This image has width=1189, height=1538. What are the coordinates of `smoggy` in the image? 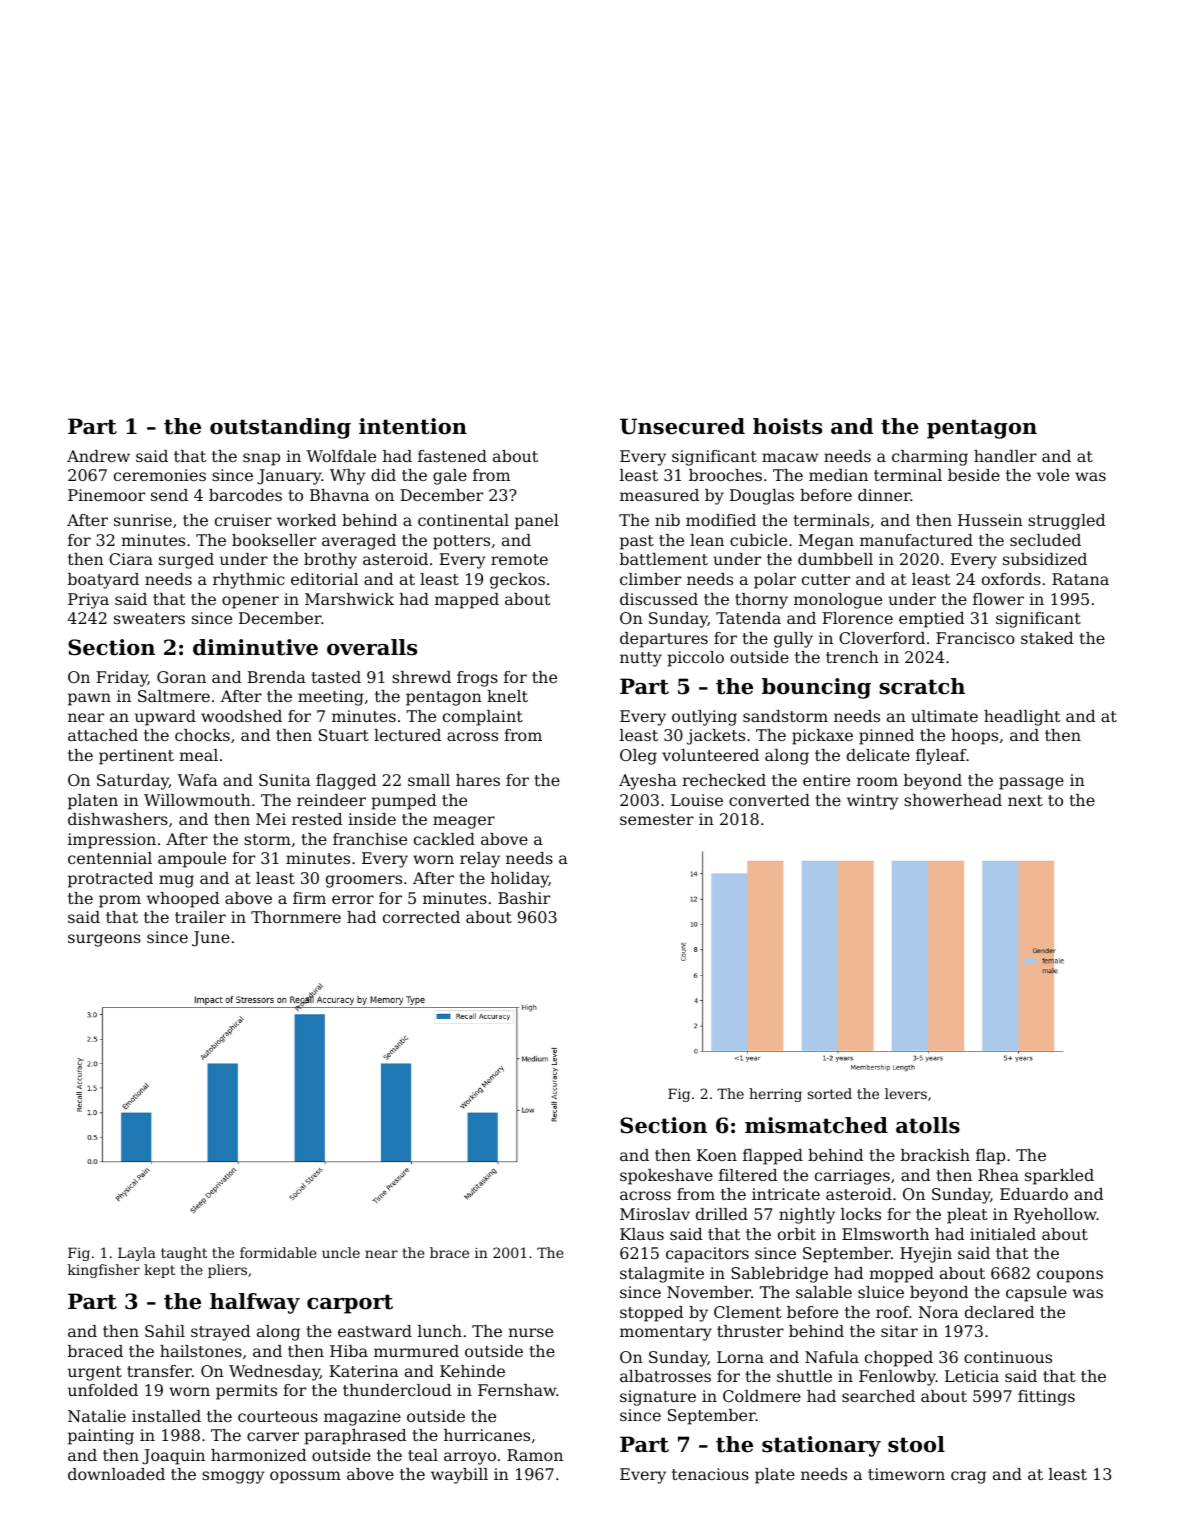 It's located at (233, 1477).
